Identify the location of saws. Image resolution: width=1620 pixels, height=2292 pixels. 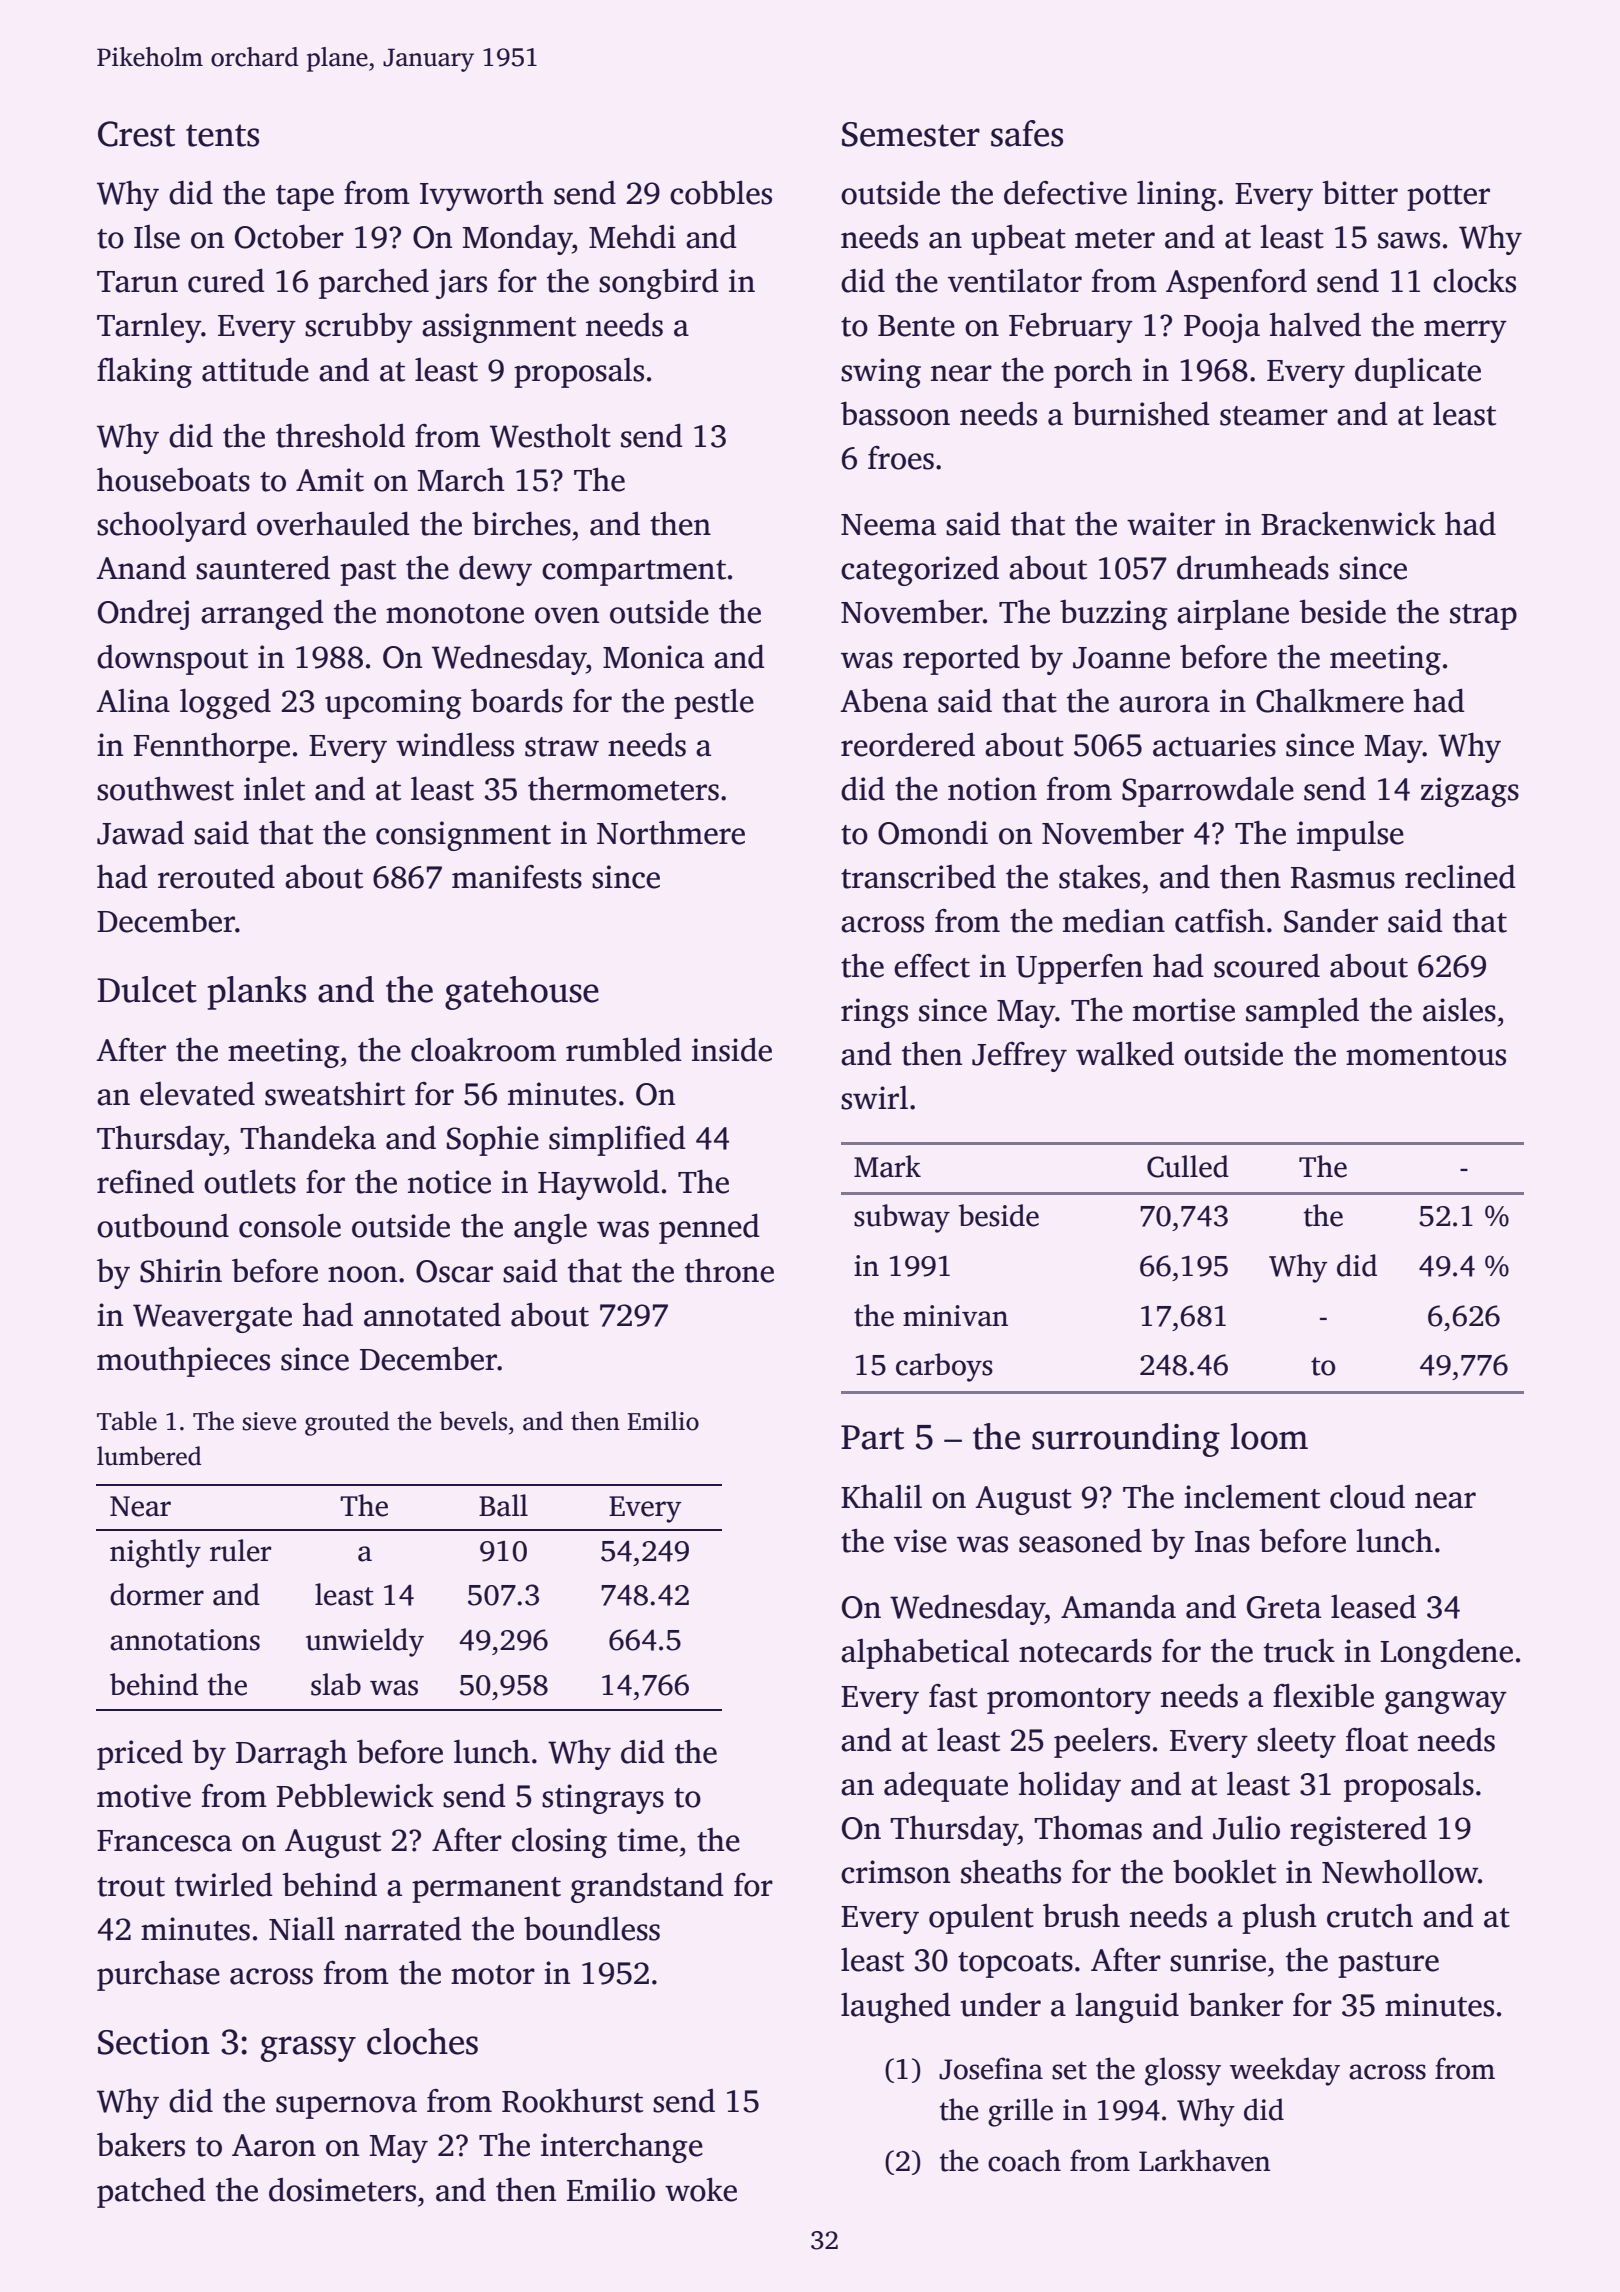
(1409, 240).
